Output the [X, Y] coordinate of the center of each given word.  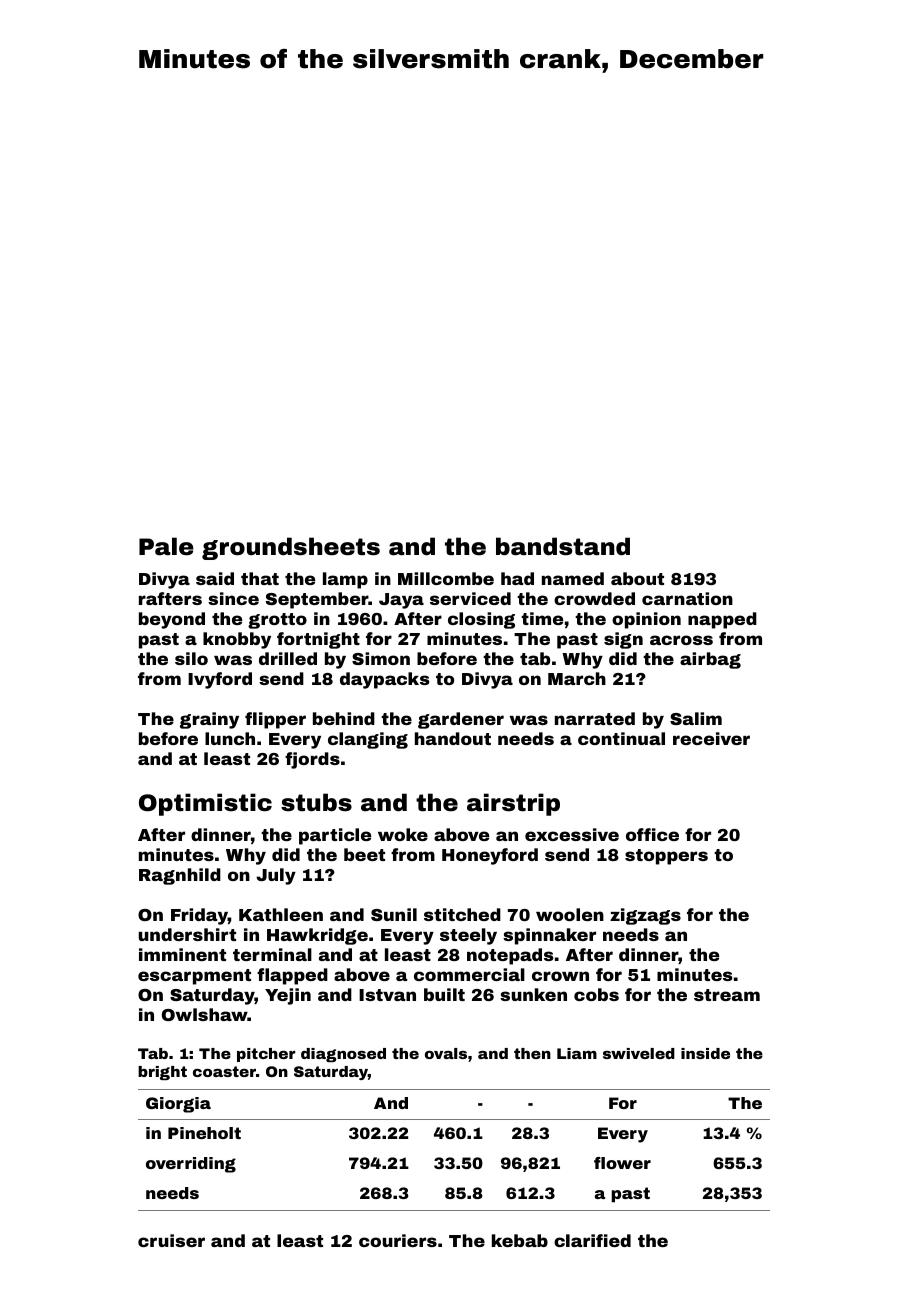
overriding [191, 1165]
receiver [711, 738]
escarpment [194, 977]
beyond [172, 620]
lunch [230, 738]
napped [722, 620]
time [542, 618]
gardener [461, 720]
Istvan [387, 995]
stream [727, 995]
